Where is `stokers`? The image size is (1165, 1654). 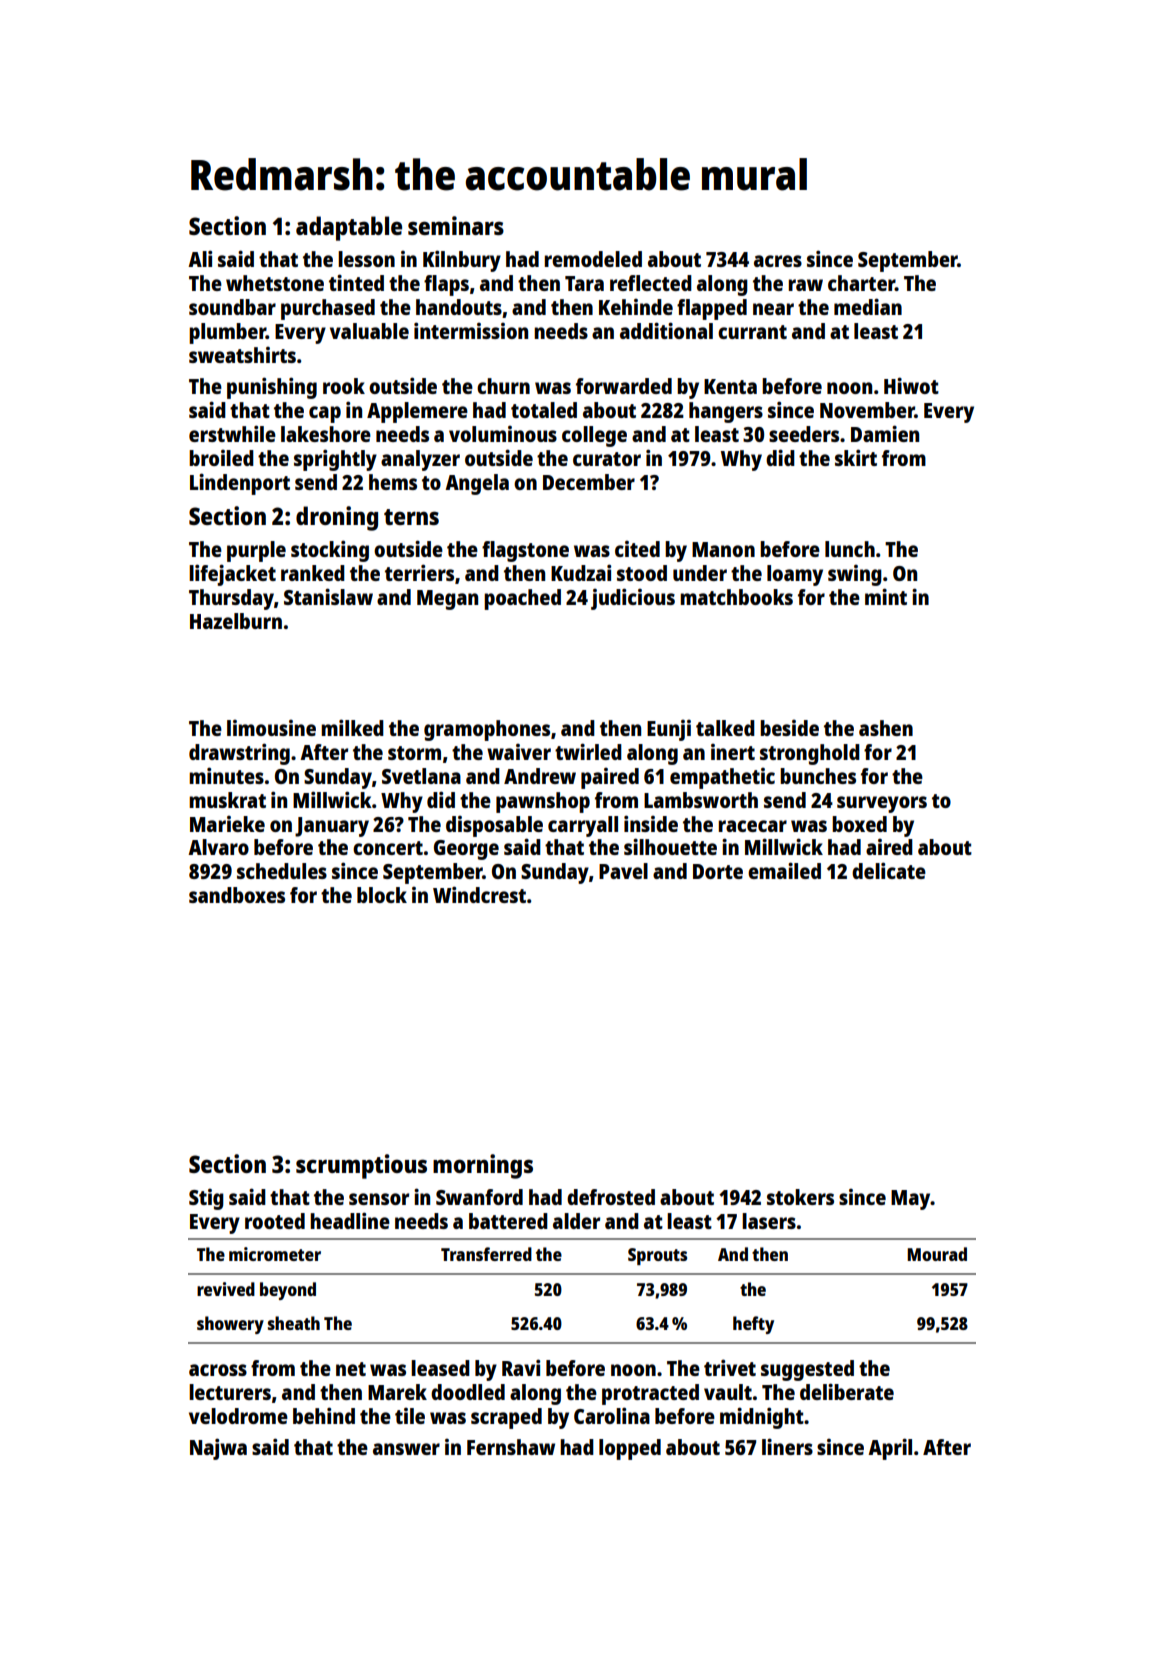
stokers is located at coordinates (800, 1197).
